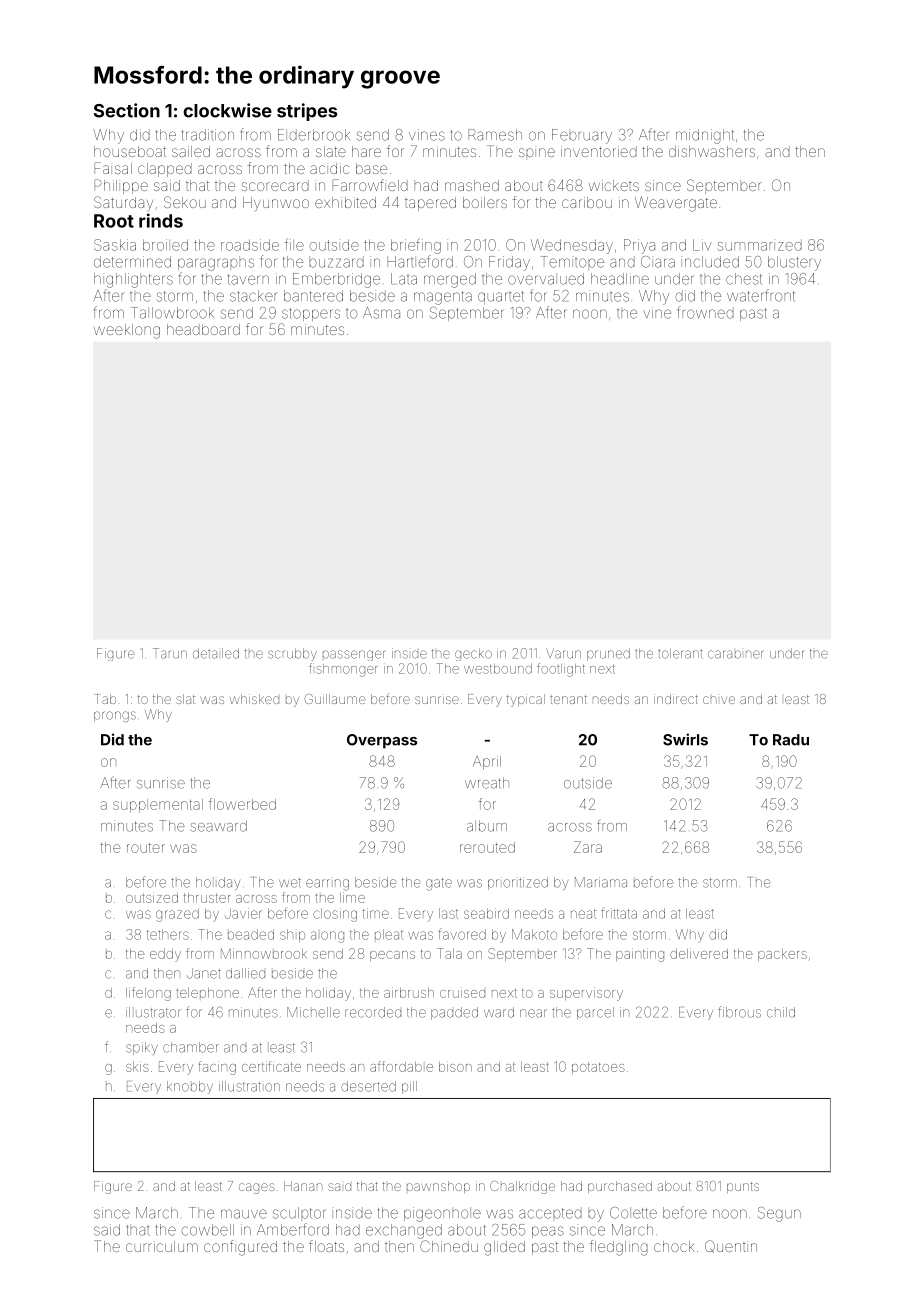 This screenshot has width=924, height=1308. Describe the element at coordinates (115, 245) in the screenshot. I see `Saskia` at that location.
